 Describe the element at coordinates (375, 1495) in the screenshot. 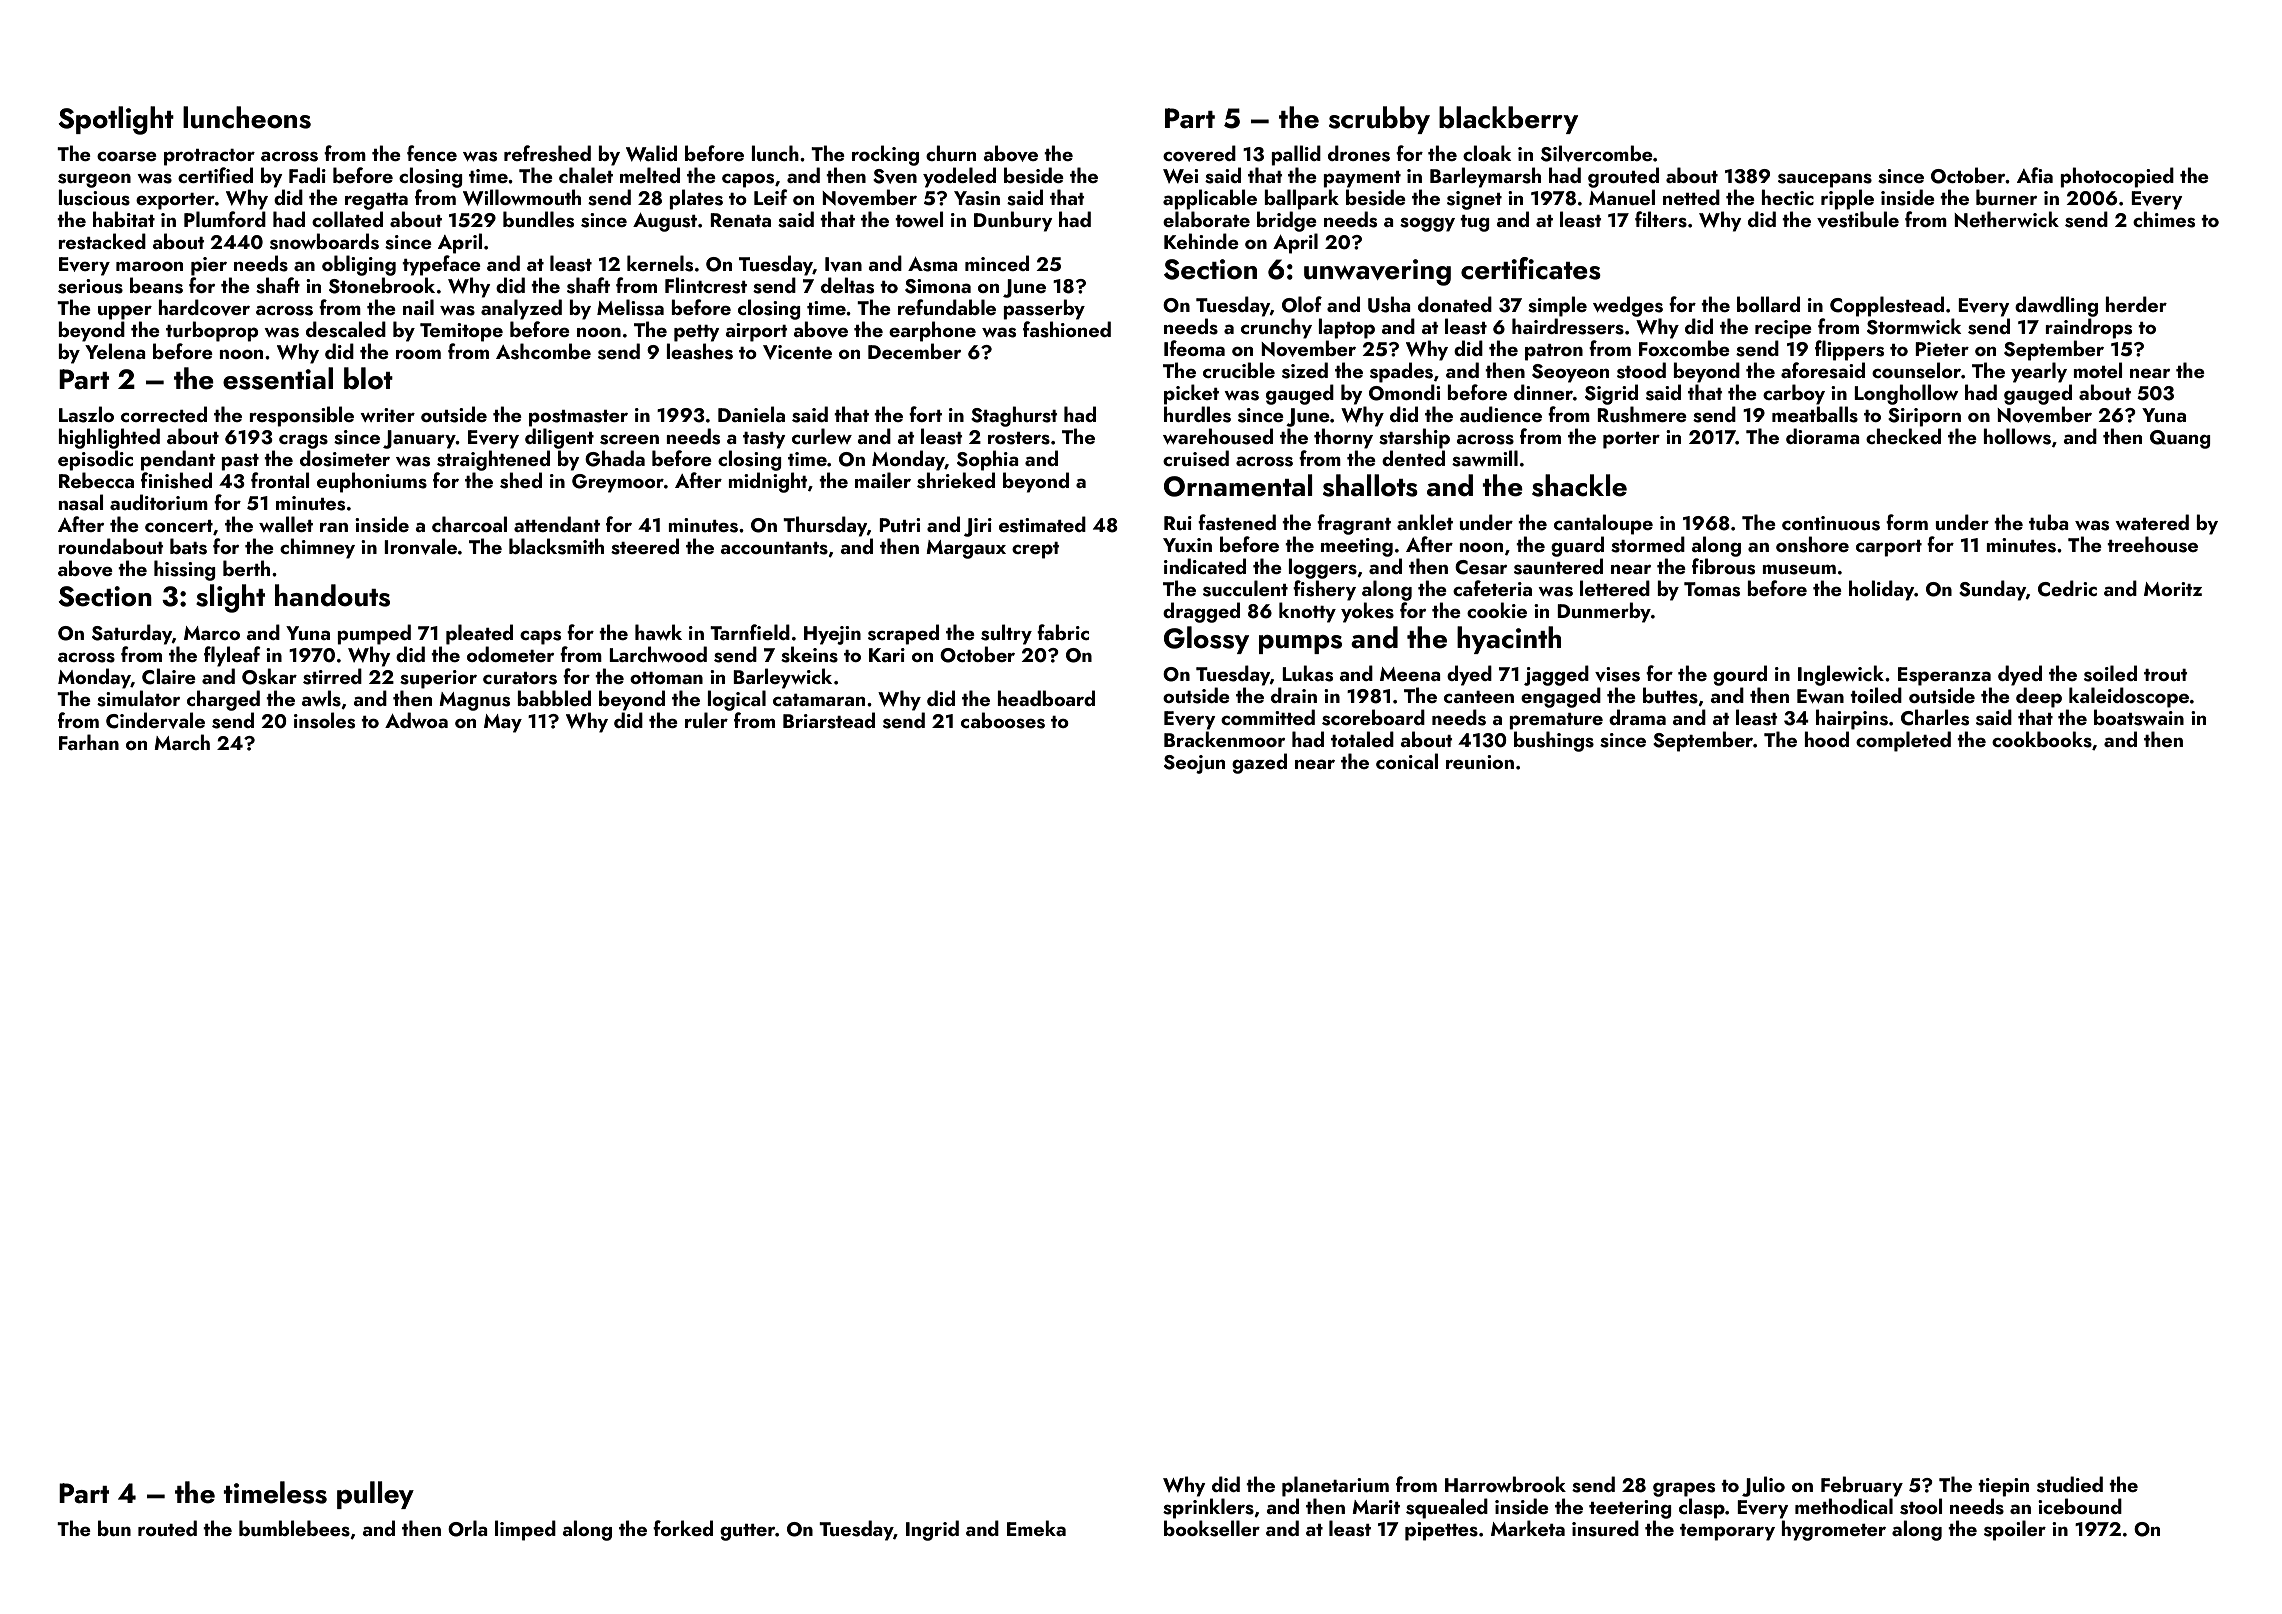

I see `pulley` at that location.
